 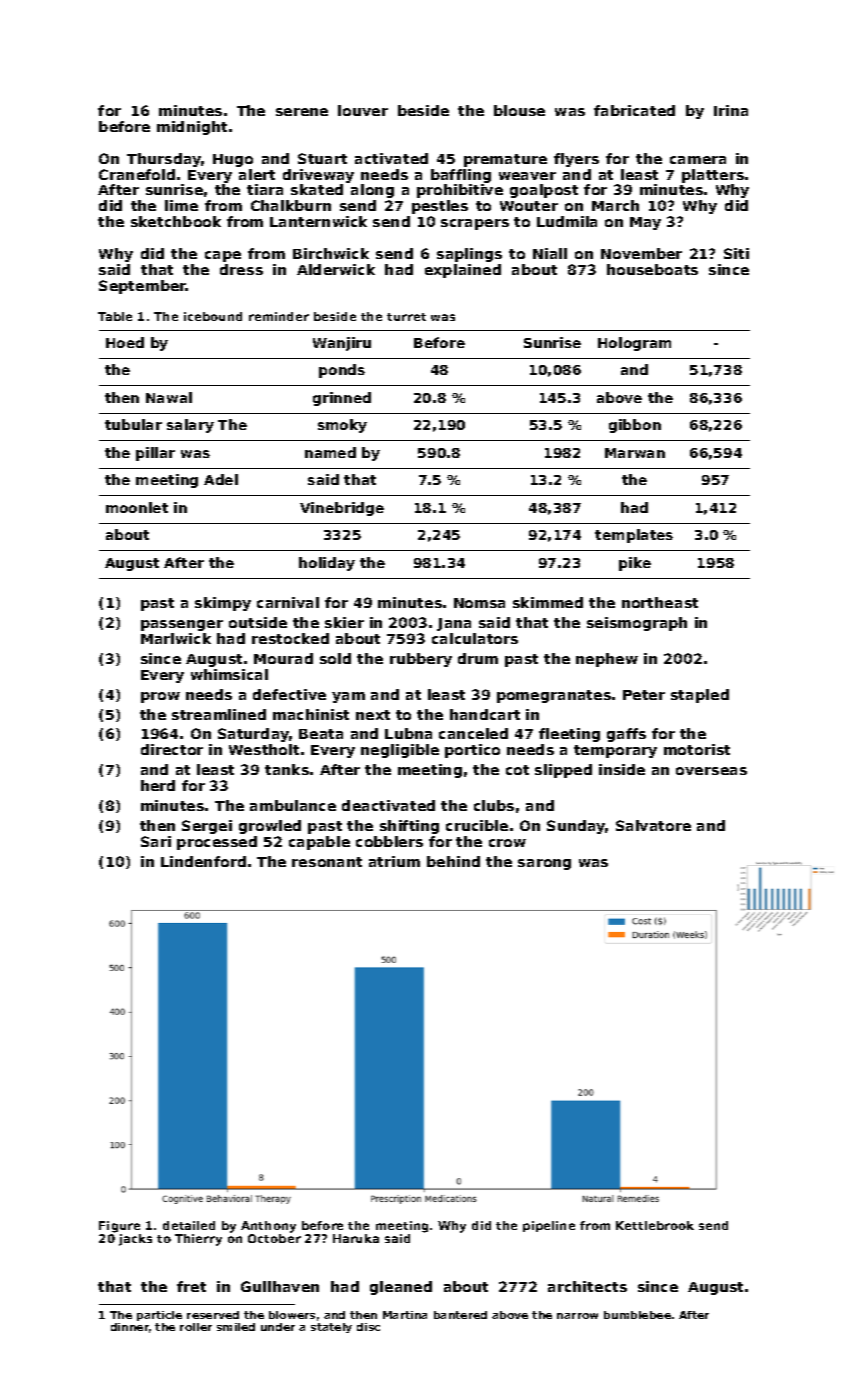 I want to click on Nomsa, so click(x=479, y=603).
